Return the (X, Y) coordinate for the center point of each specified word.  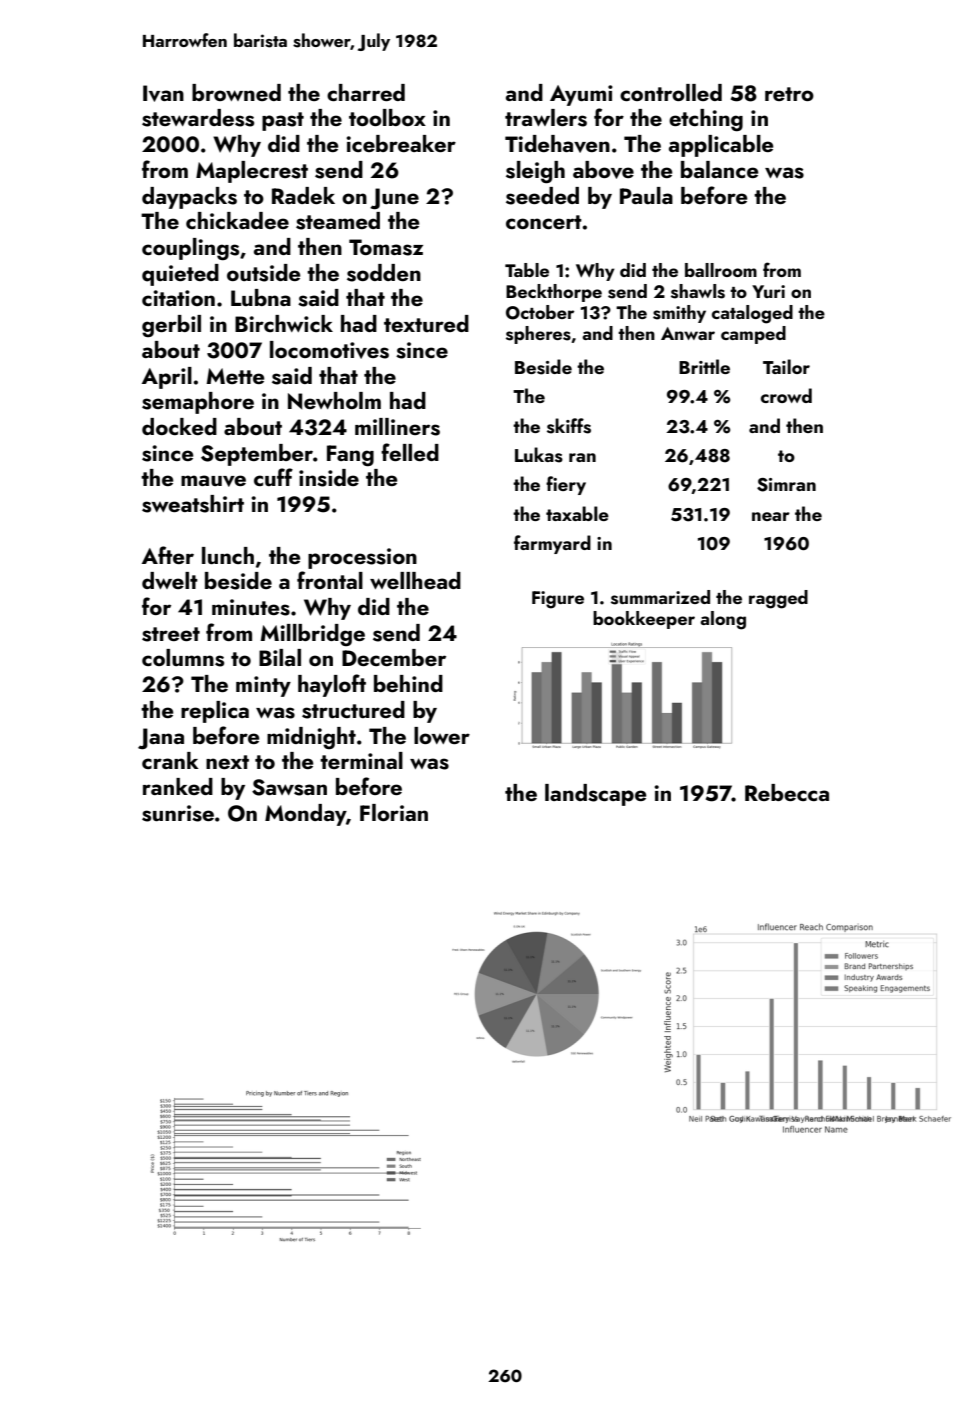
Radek (303, 195)
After (168, 555)
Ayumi (581, 95)
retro (789, 94)
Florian (394, 812)
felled (410, 452)
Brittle (704, 366)
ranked (178, 786)
